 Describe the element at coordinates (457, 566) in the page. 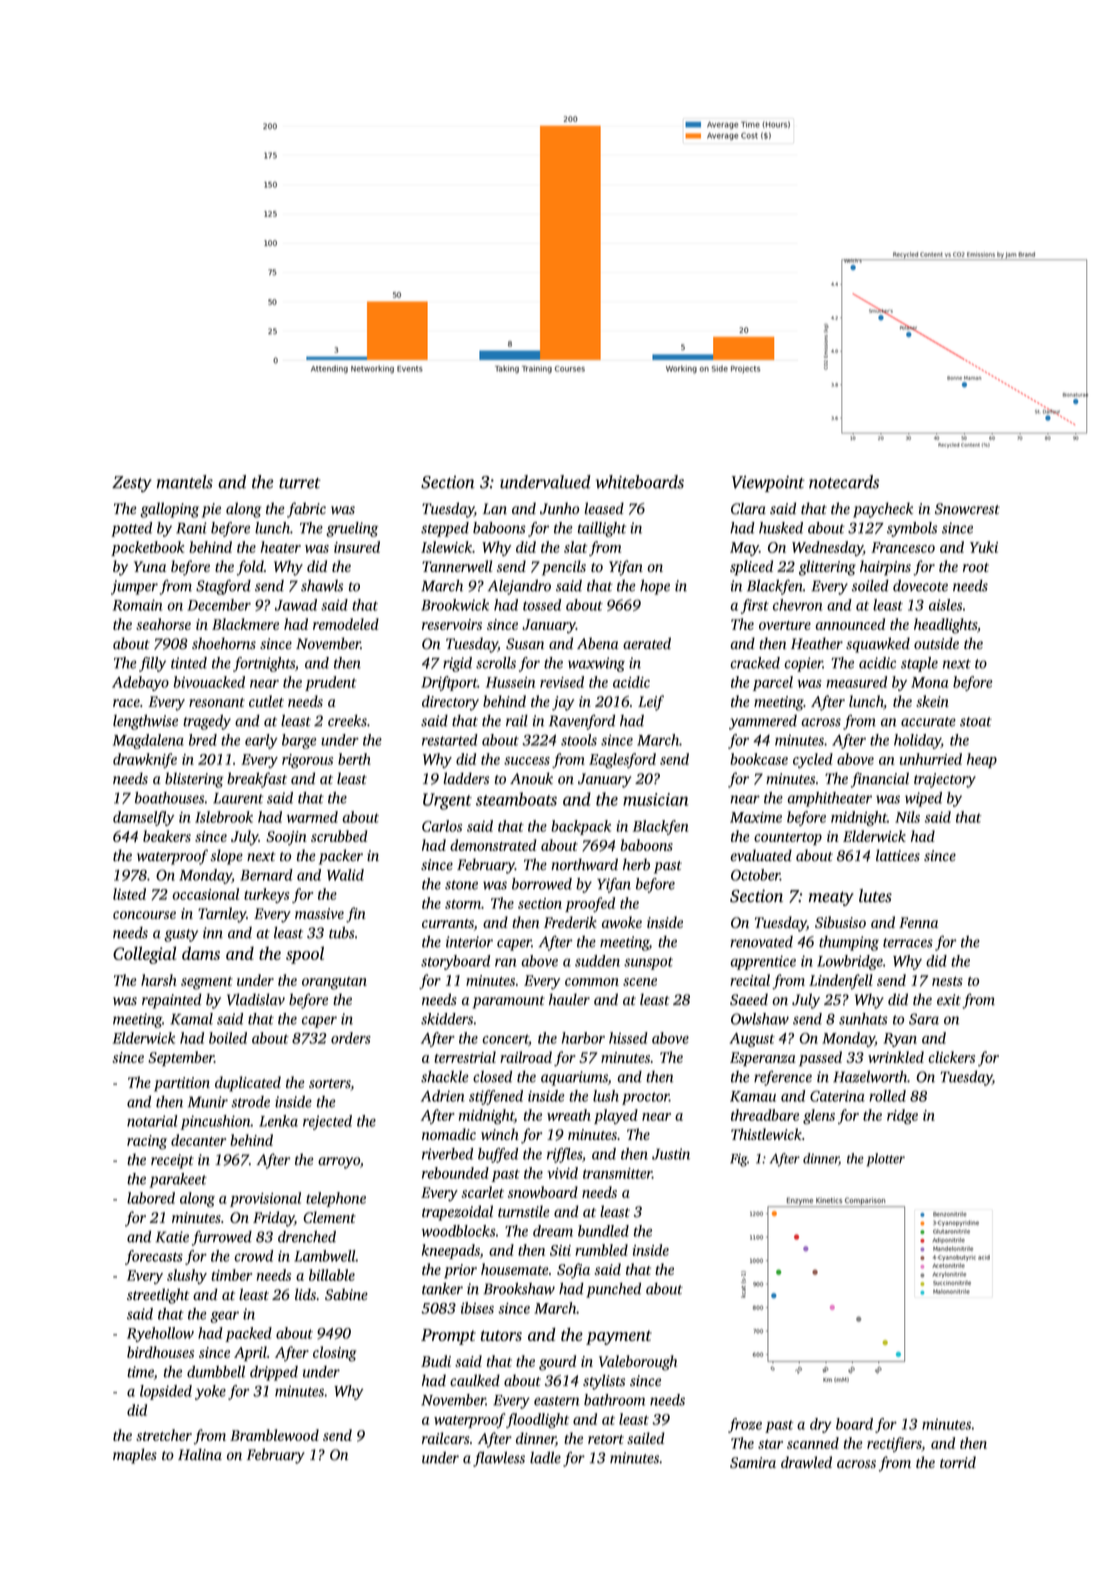

I see `Tannerwell` at that location.
